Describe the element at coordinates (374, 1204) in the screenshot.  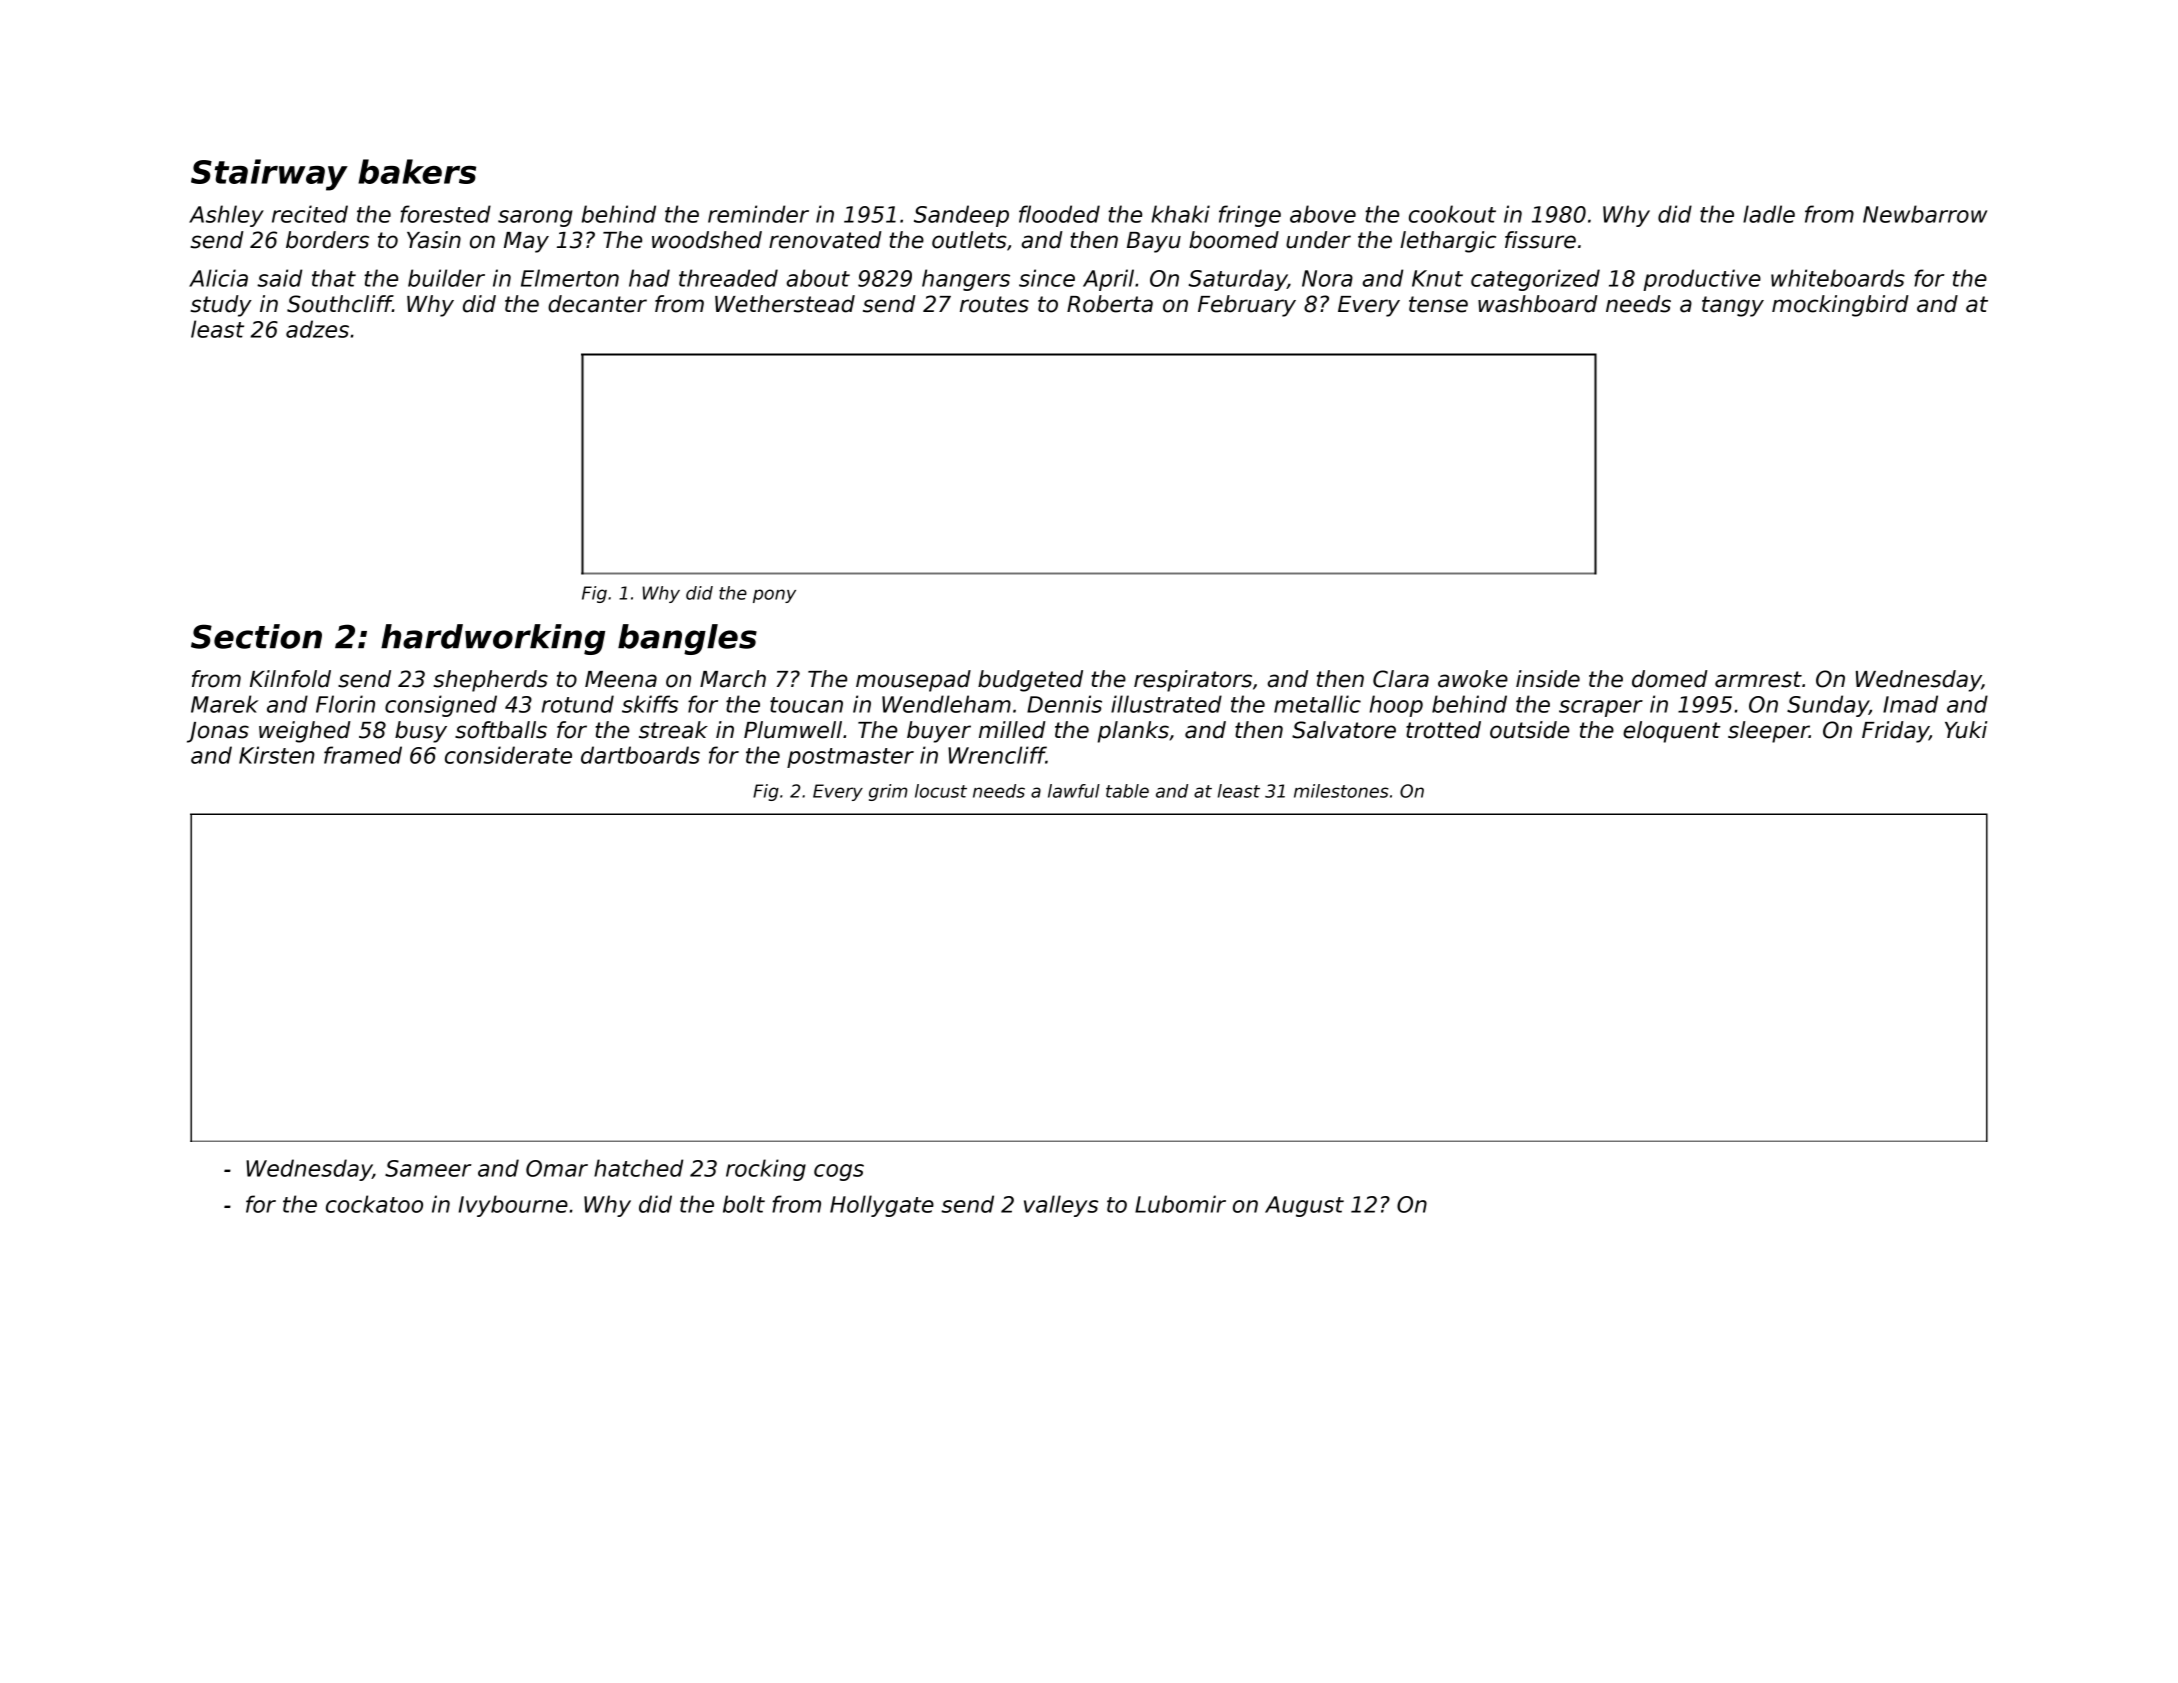
I see `cockatoo` at that location.
